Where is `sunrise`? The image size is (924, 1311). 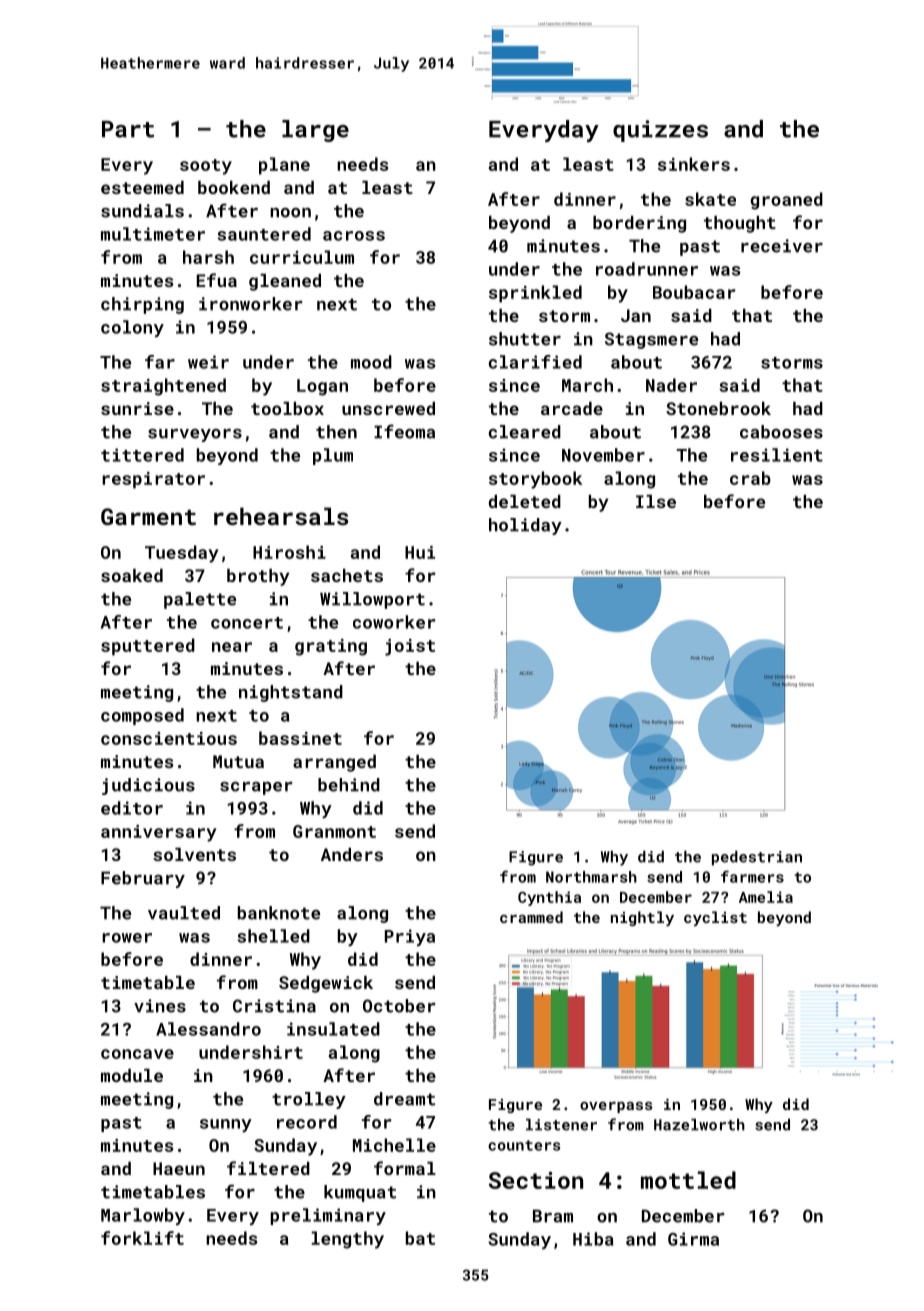
sunrise is located at coordinates (137, 408).
